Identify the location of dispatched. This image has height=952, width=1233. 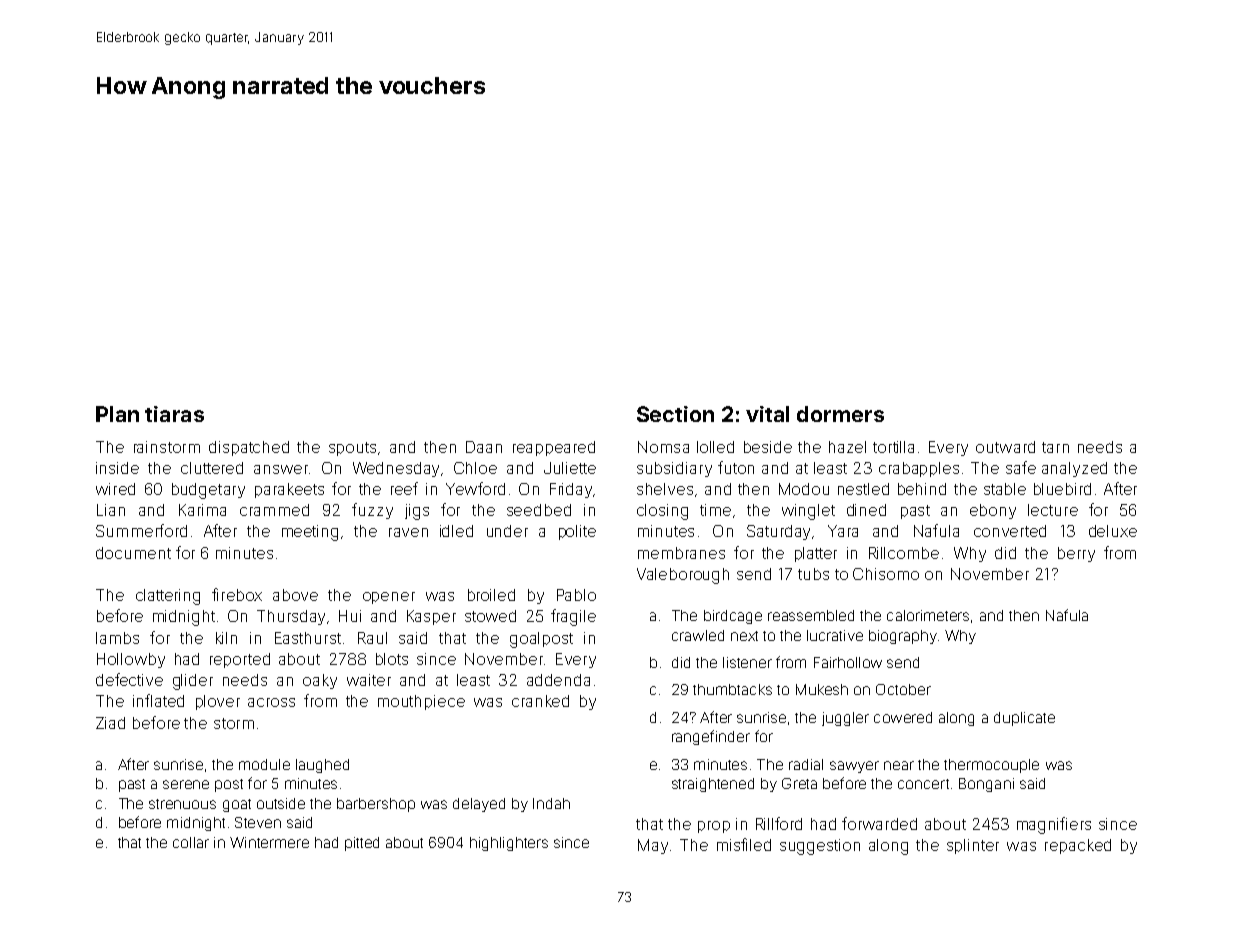
(249, 448).
